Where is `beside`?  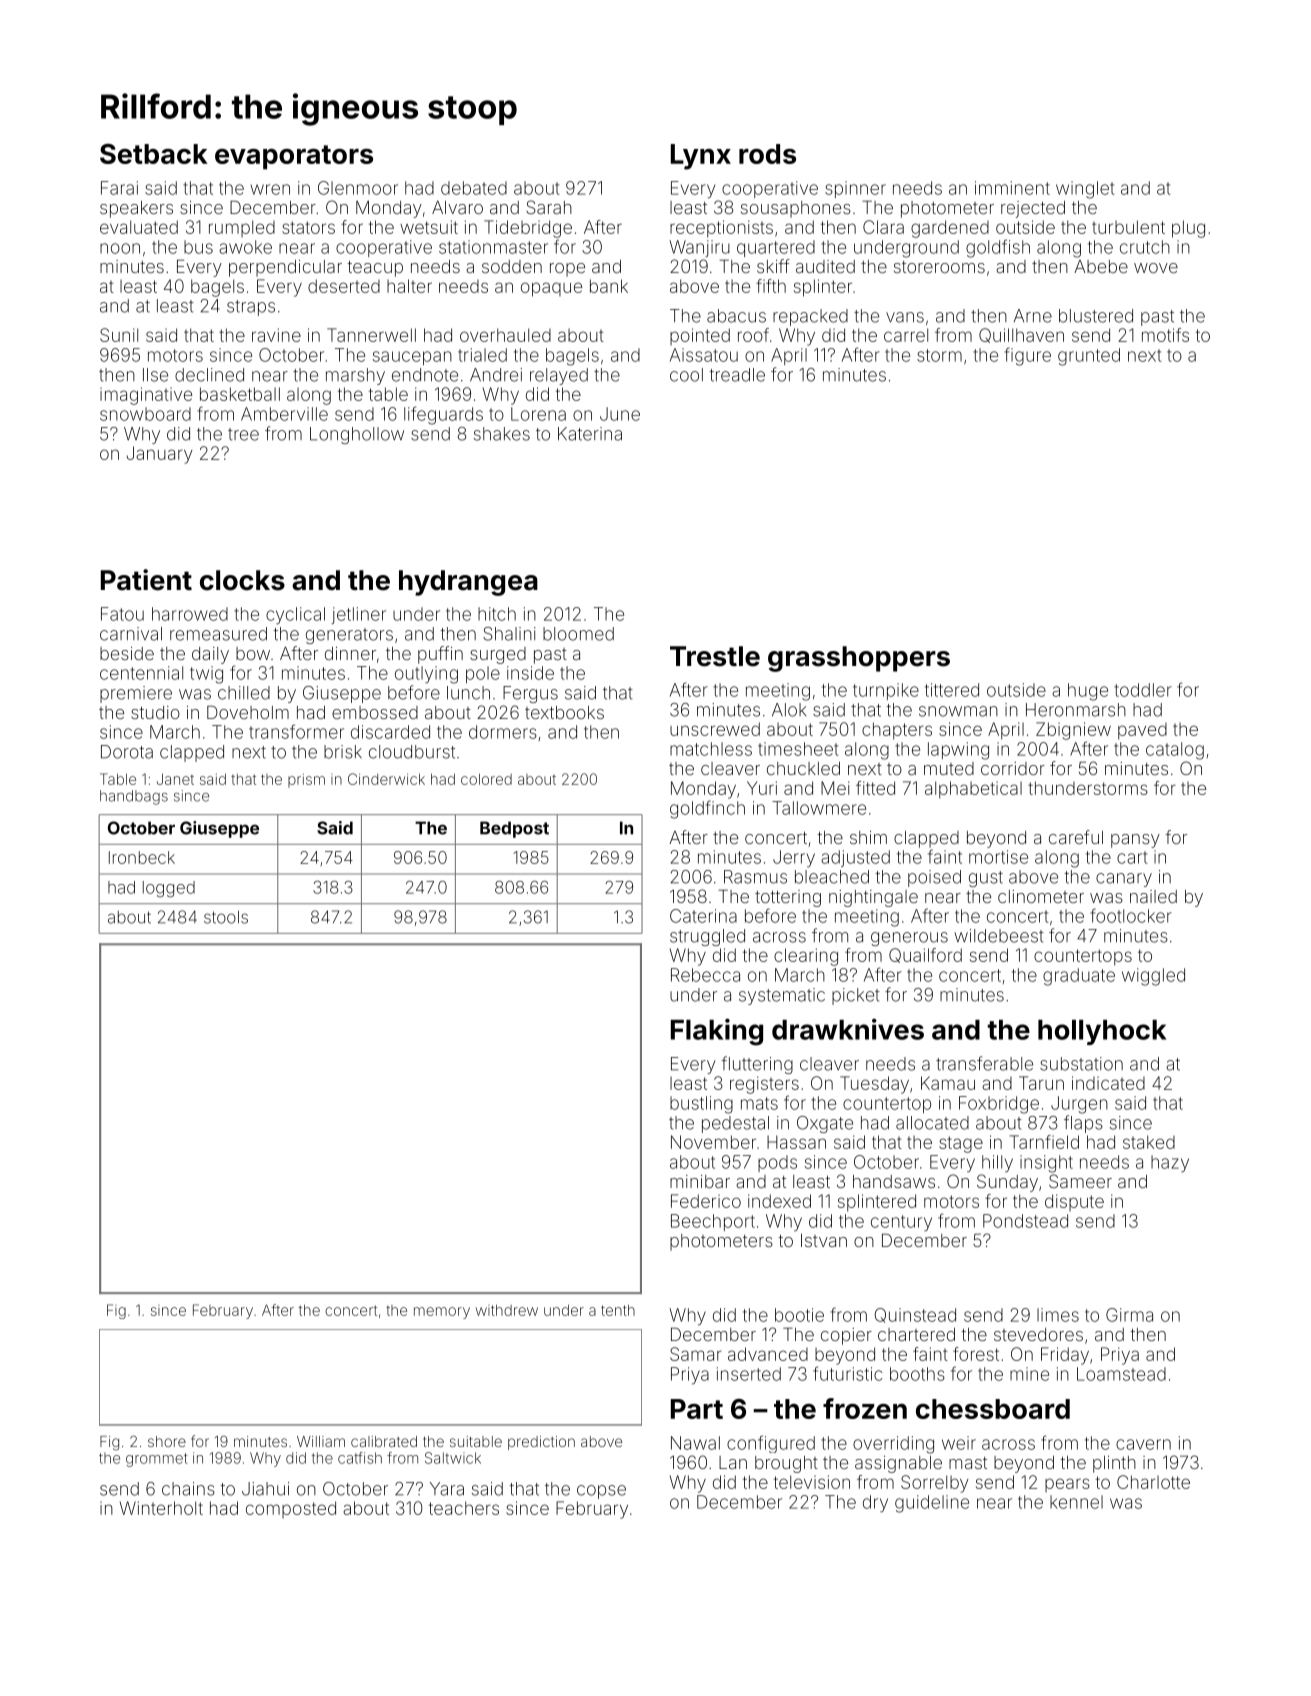 beside is located at coordinates (127, 653).
